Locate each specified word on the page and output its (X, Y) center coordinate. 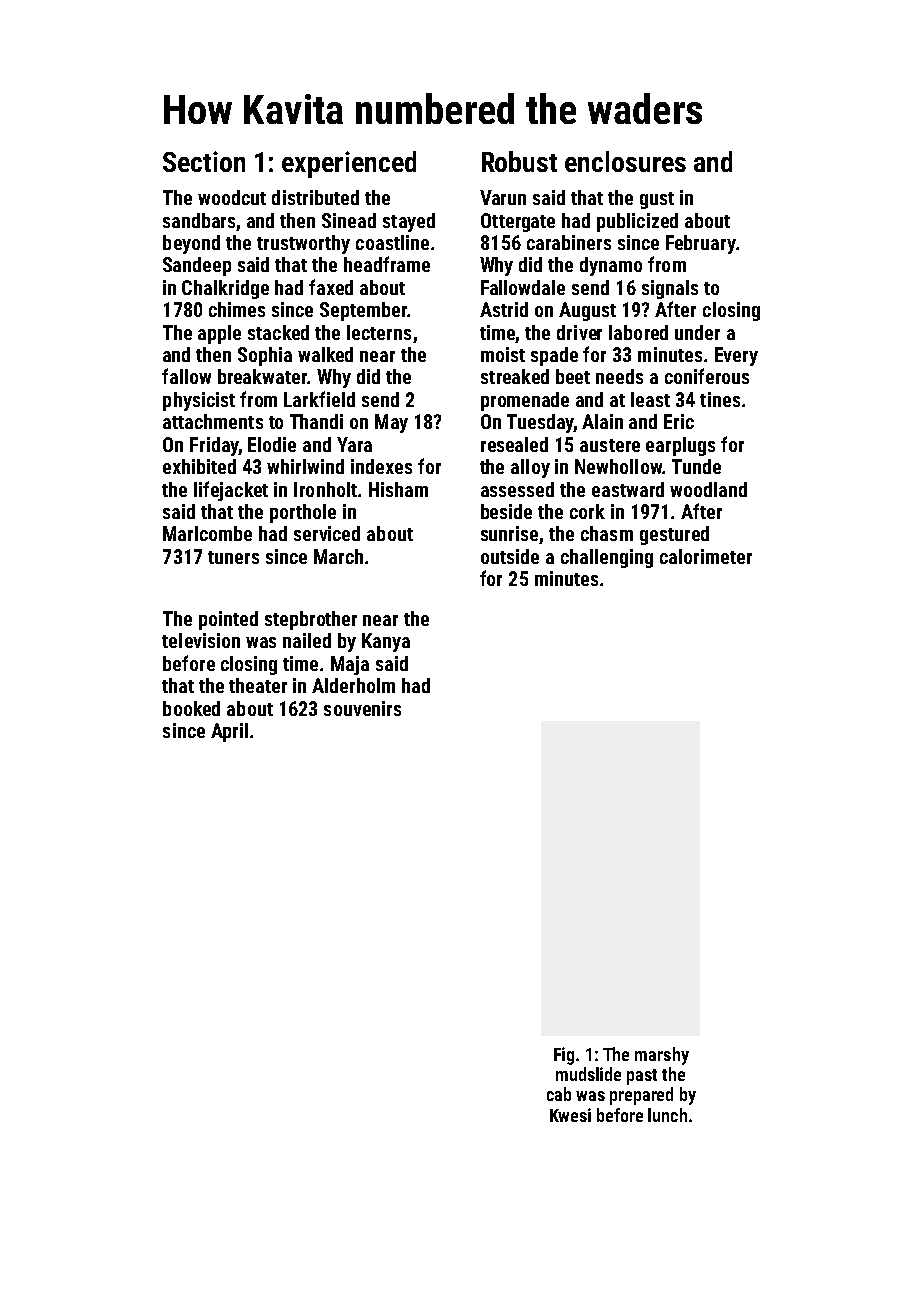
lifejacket (231, 491)
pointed (228, 620)
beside (506, 511)
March (338, 556)
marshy (662, 1056)
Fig (564, 1056)
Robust (519, 161)
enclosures (625, 161)
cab (559, 1094)
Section (204, 161)
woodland (708, 489)
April (229, 732)
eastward (628, 489)
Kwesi (570, 1115)
